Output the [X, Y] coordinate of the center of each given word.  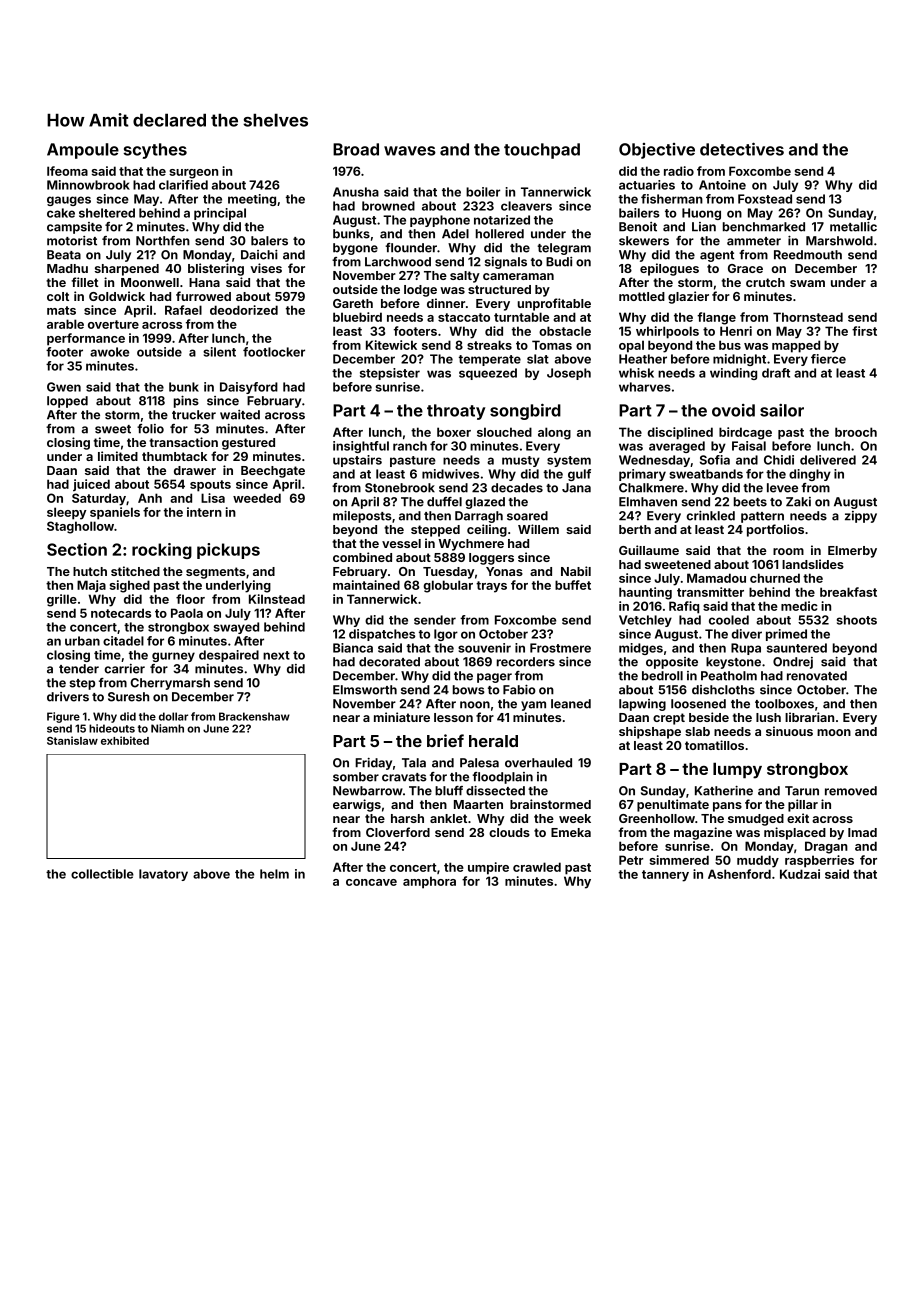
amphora [429, 882]
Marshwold [839, 241]
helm [274, 874]
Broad [356, 149]
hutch [90, 571]
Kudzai [800, 874]
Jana [576, 488]
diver [747, 634]
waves [410, 151]
